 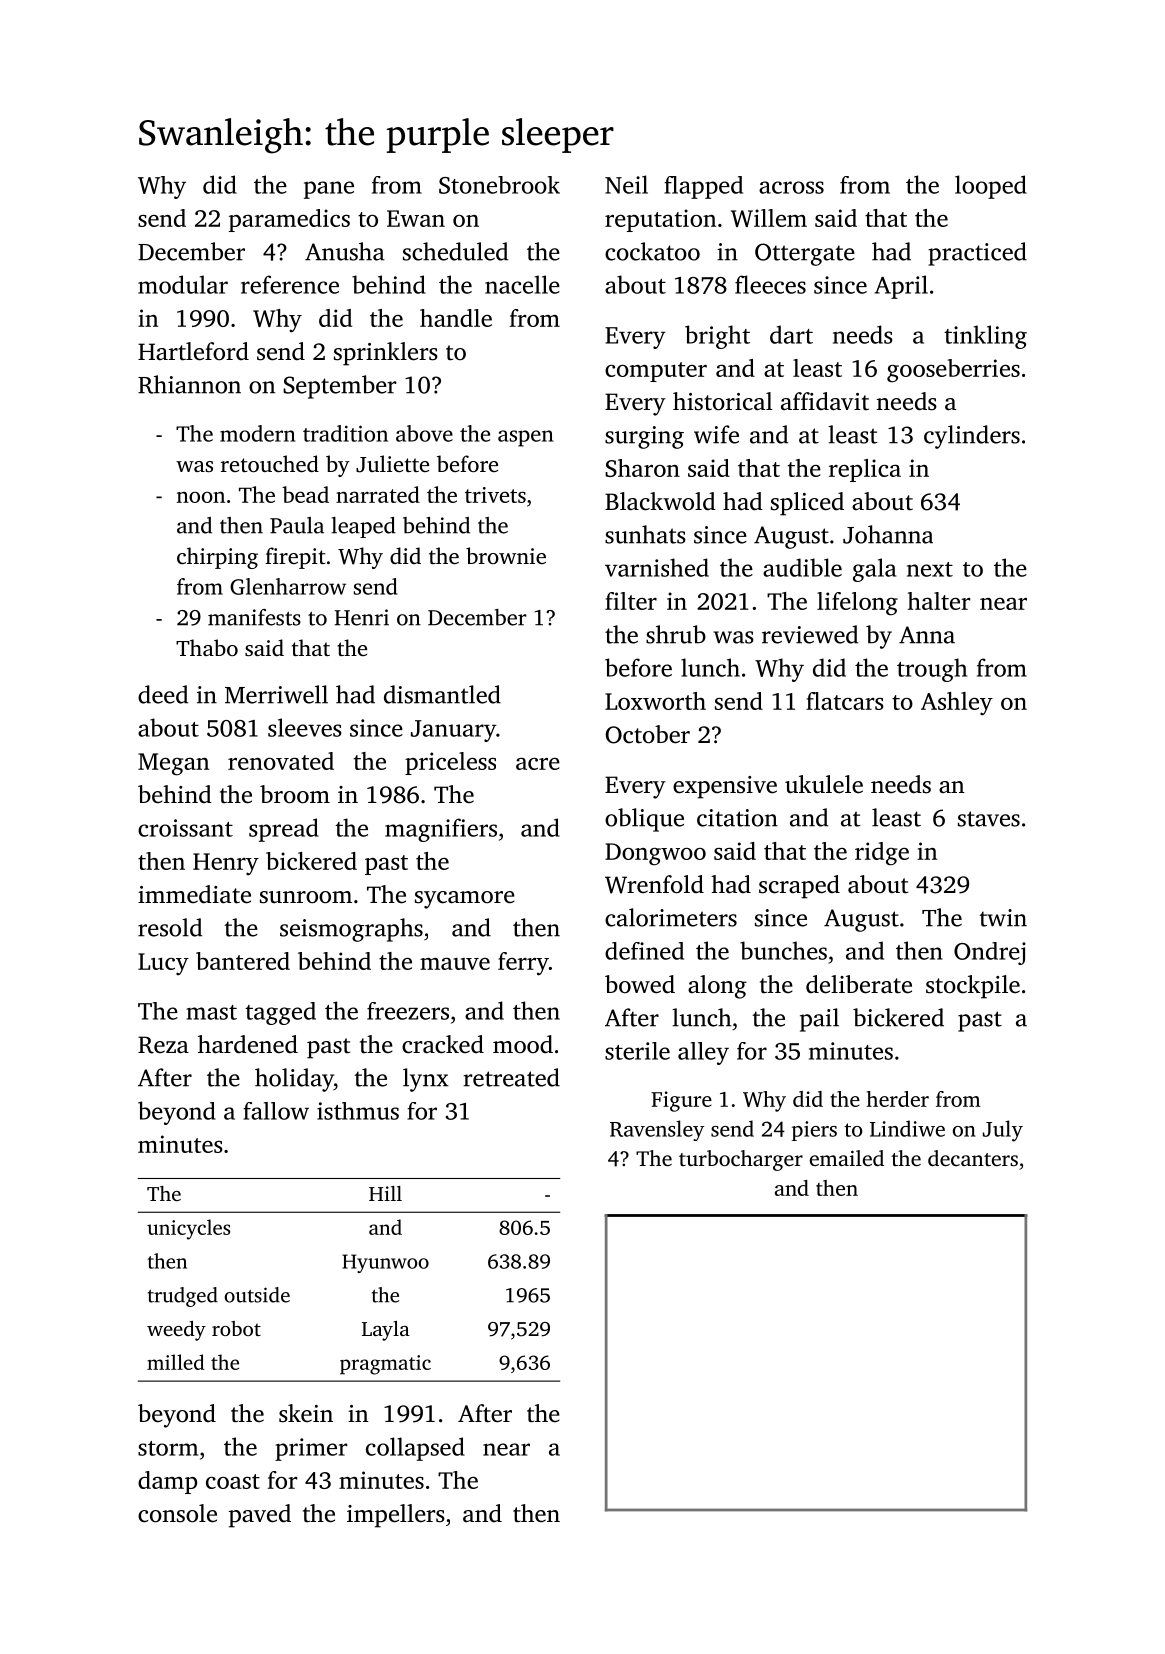 I want to click on practiced, so click(x=977, y=254).
